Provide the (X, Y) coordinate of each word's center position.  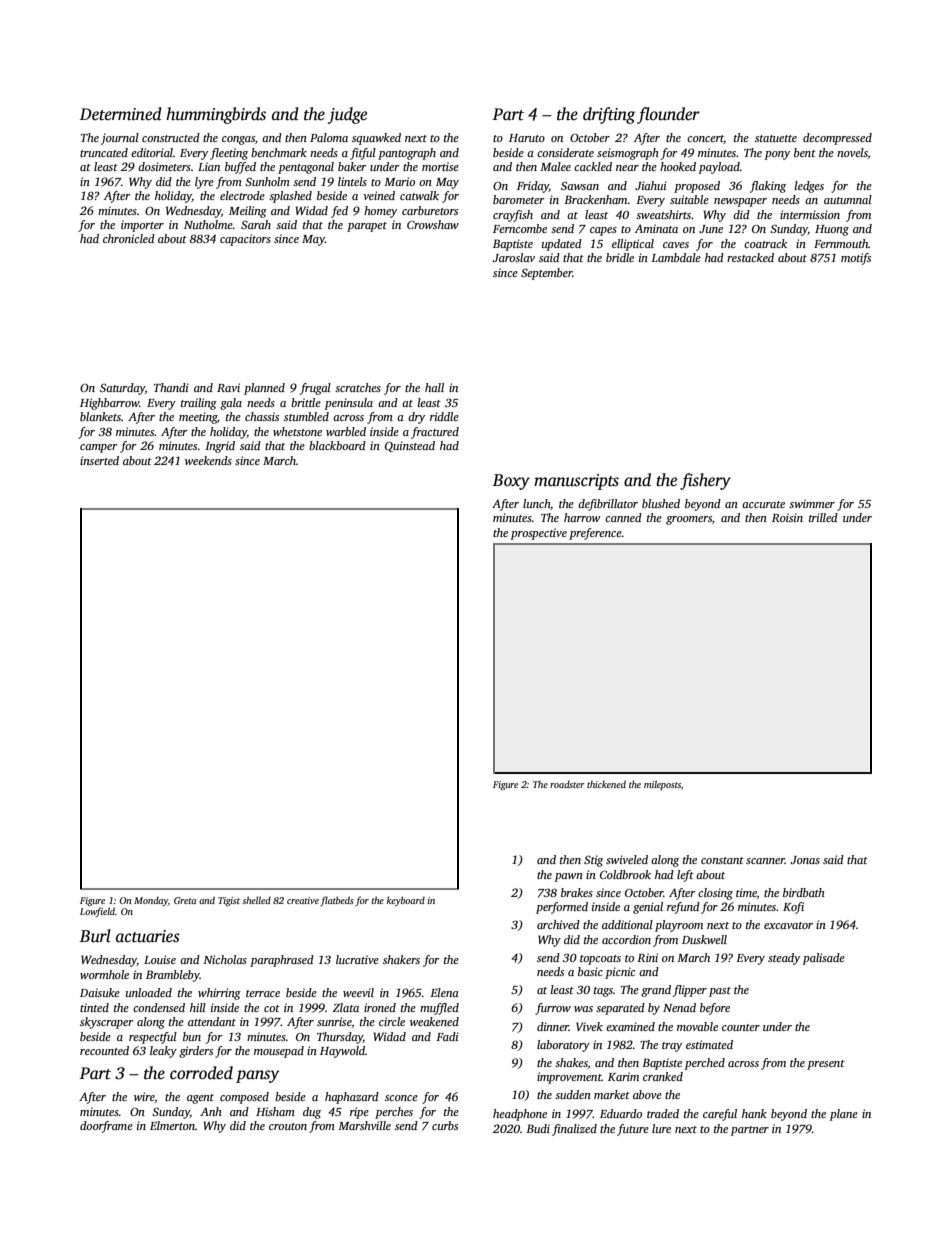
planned (264, 389)
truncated (104, 152)
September (547, 274)
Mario (399, 181)
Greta (185, 900)
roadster (567, 784)
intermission (810, 214)
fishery (705, 481)
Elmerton (172, 1125)
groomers (689, 520)
